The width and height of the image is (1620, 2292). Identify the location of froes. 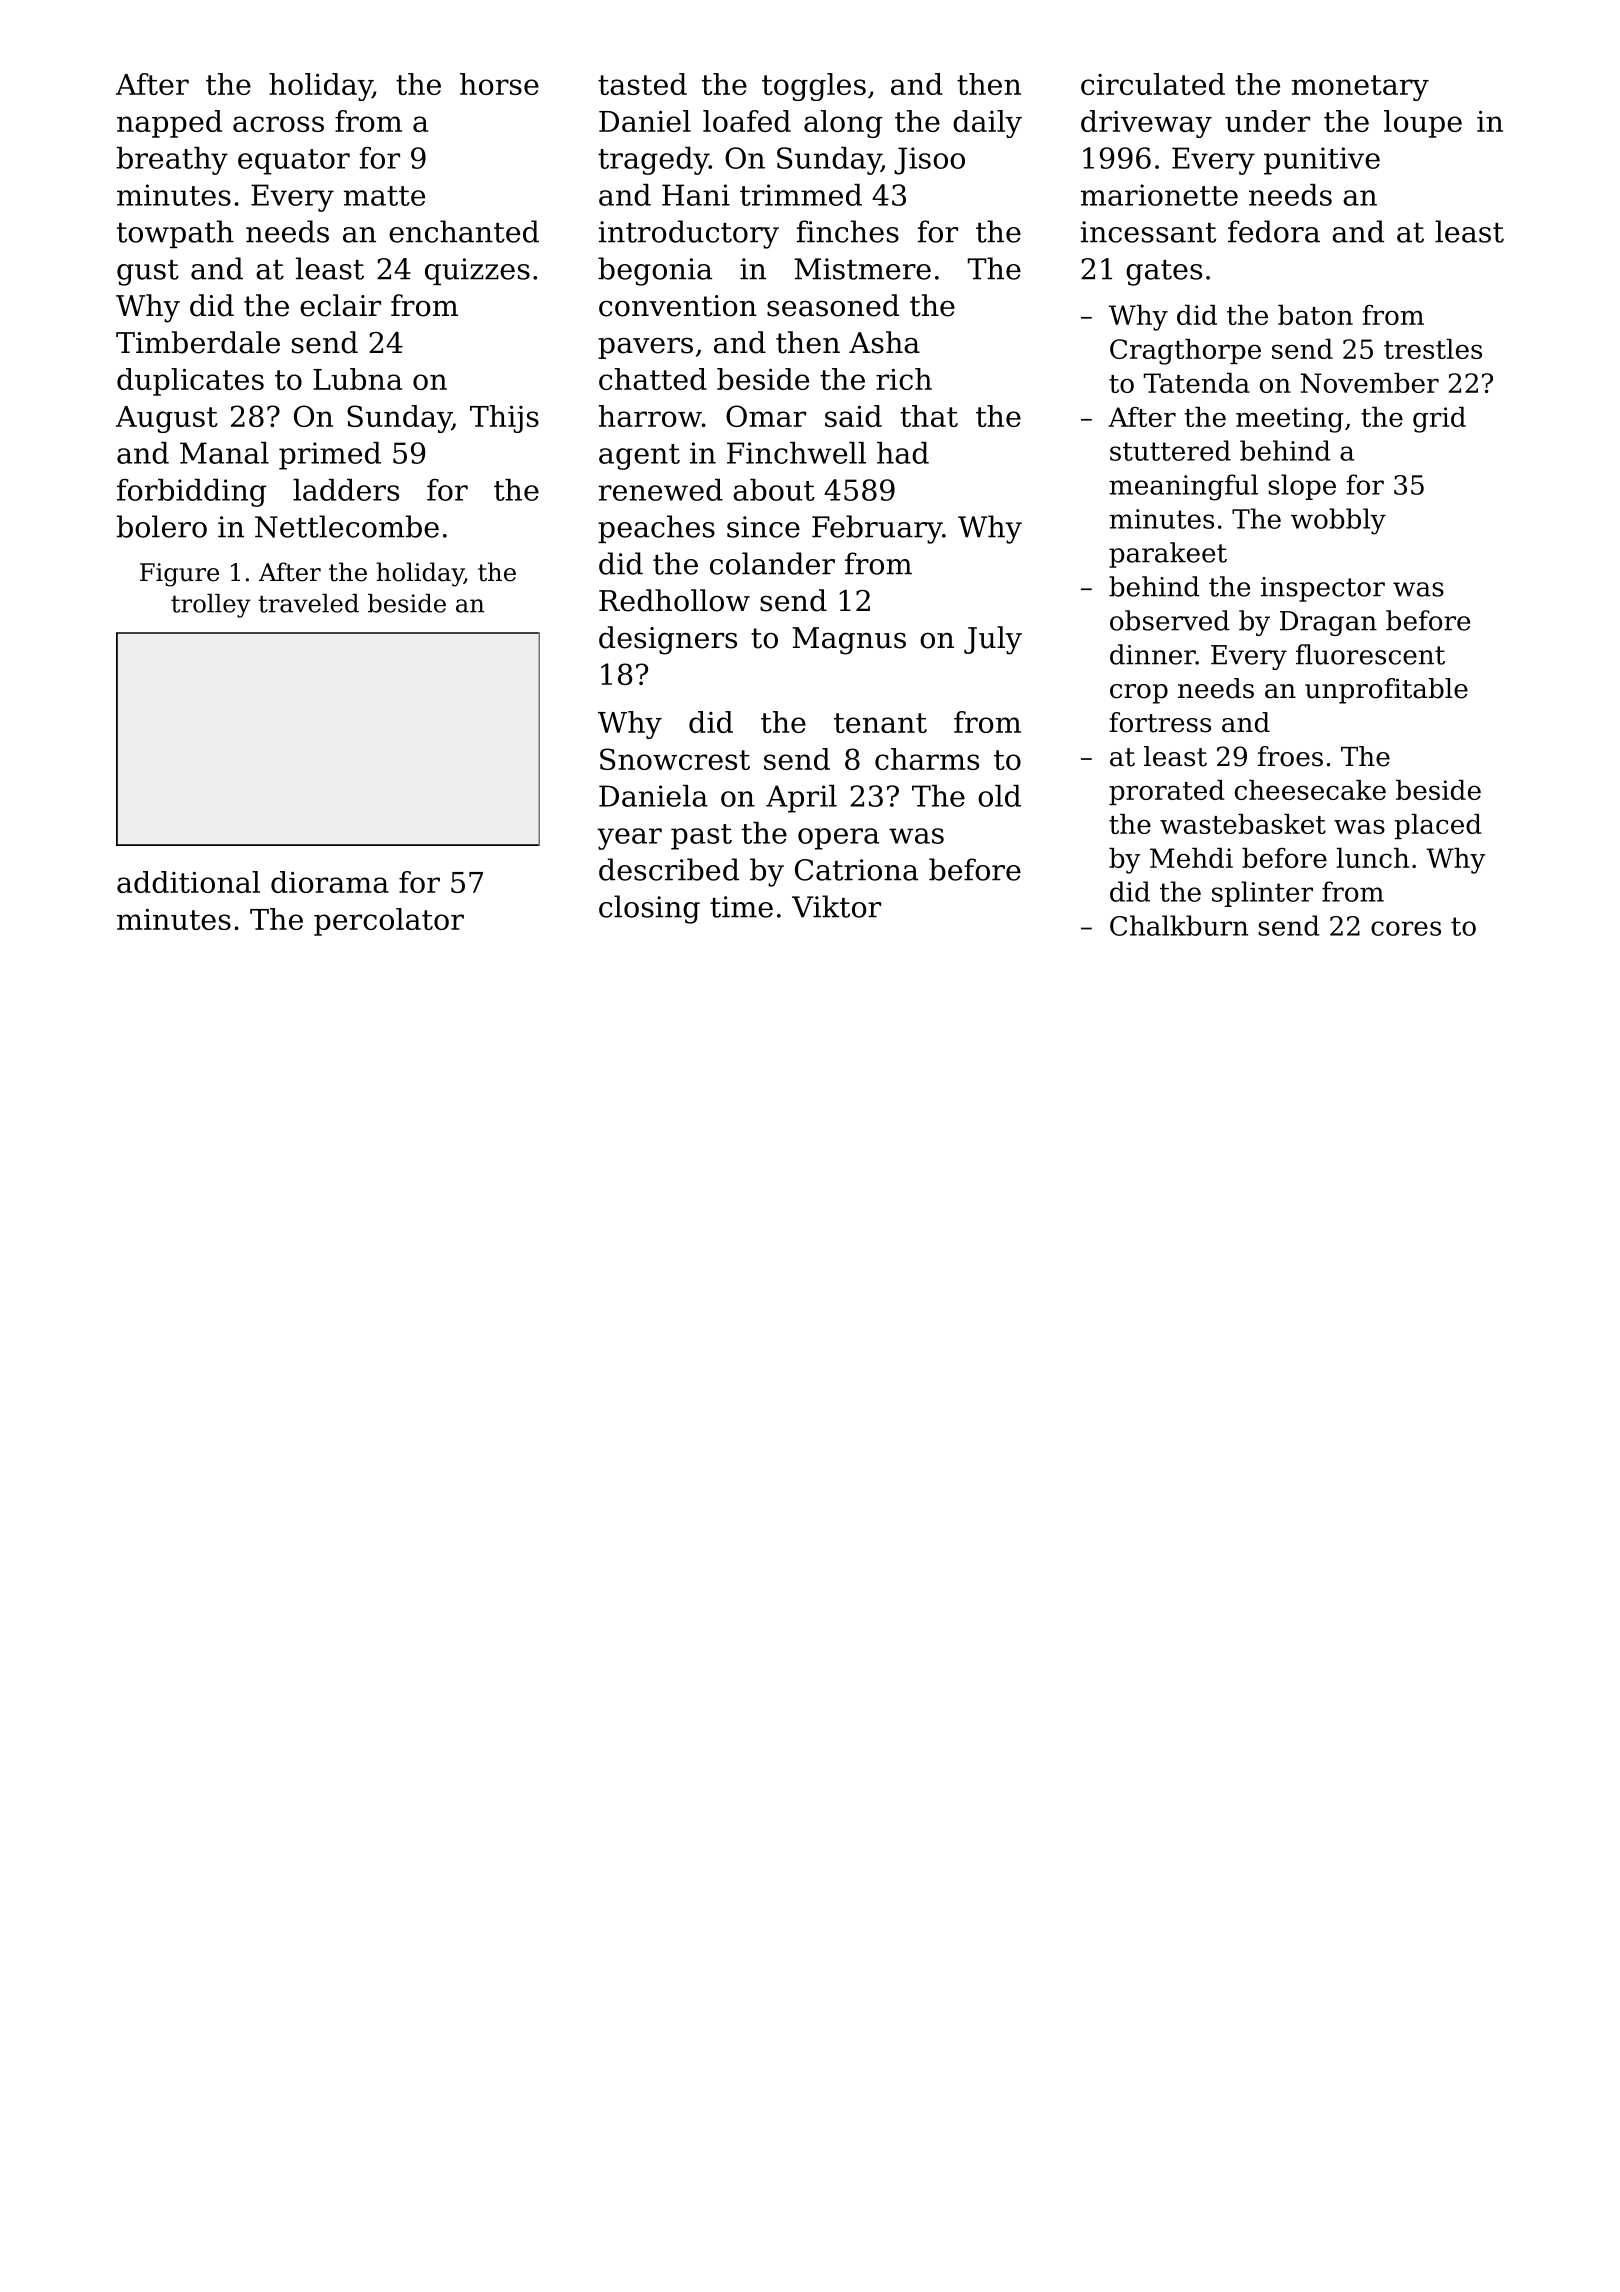
(1290, 756).
